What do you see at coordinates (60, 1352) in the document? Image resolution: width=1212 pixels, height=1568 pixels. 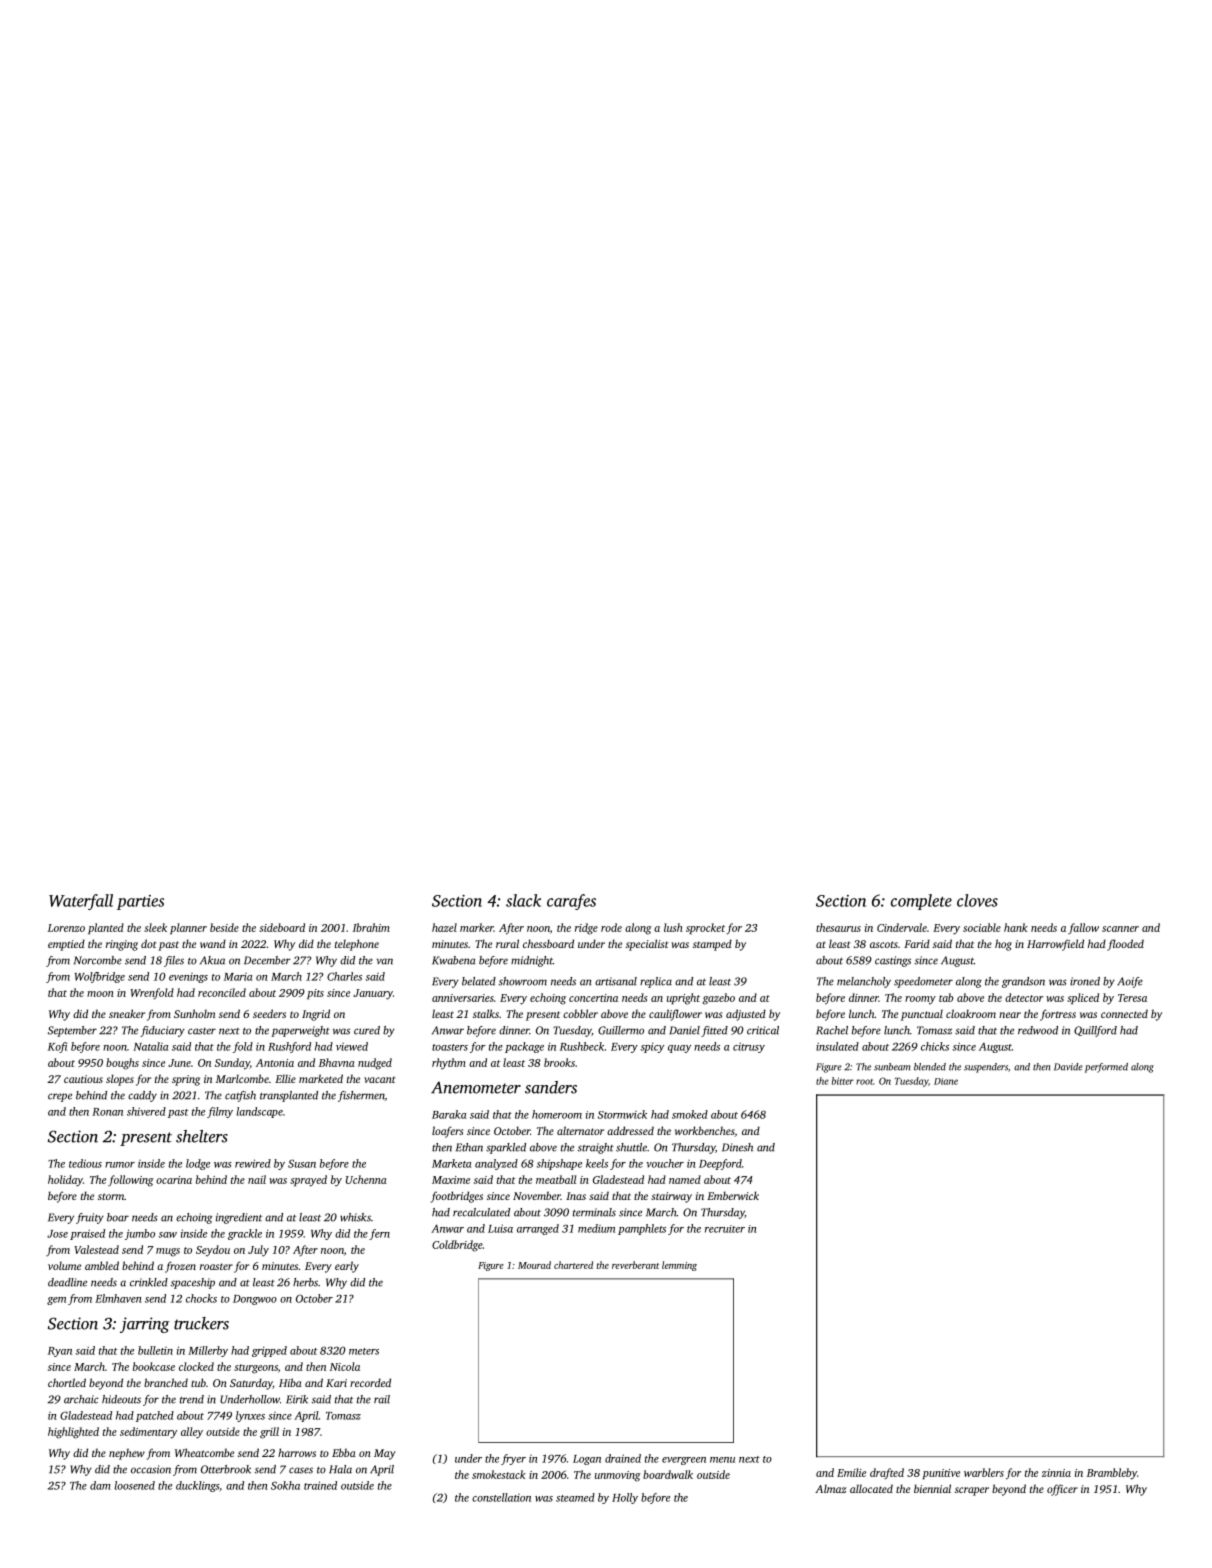 I see `Ryan` at bounding box center [60, 1352].
